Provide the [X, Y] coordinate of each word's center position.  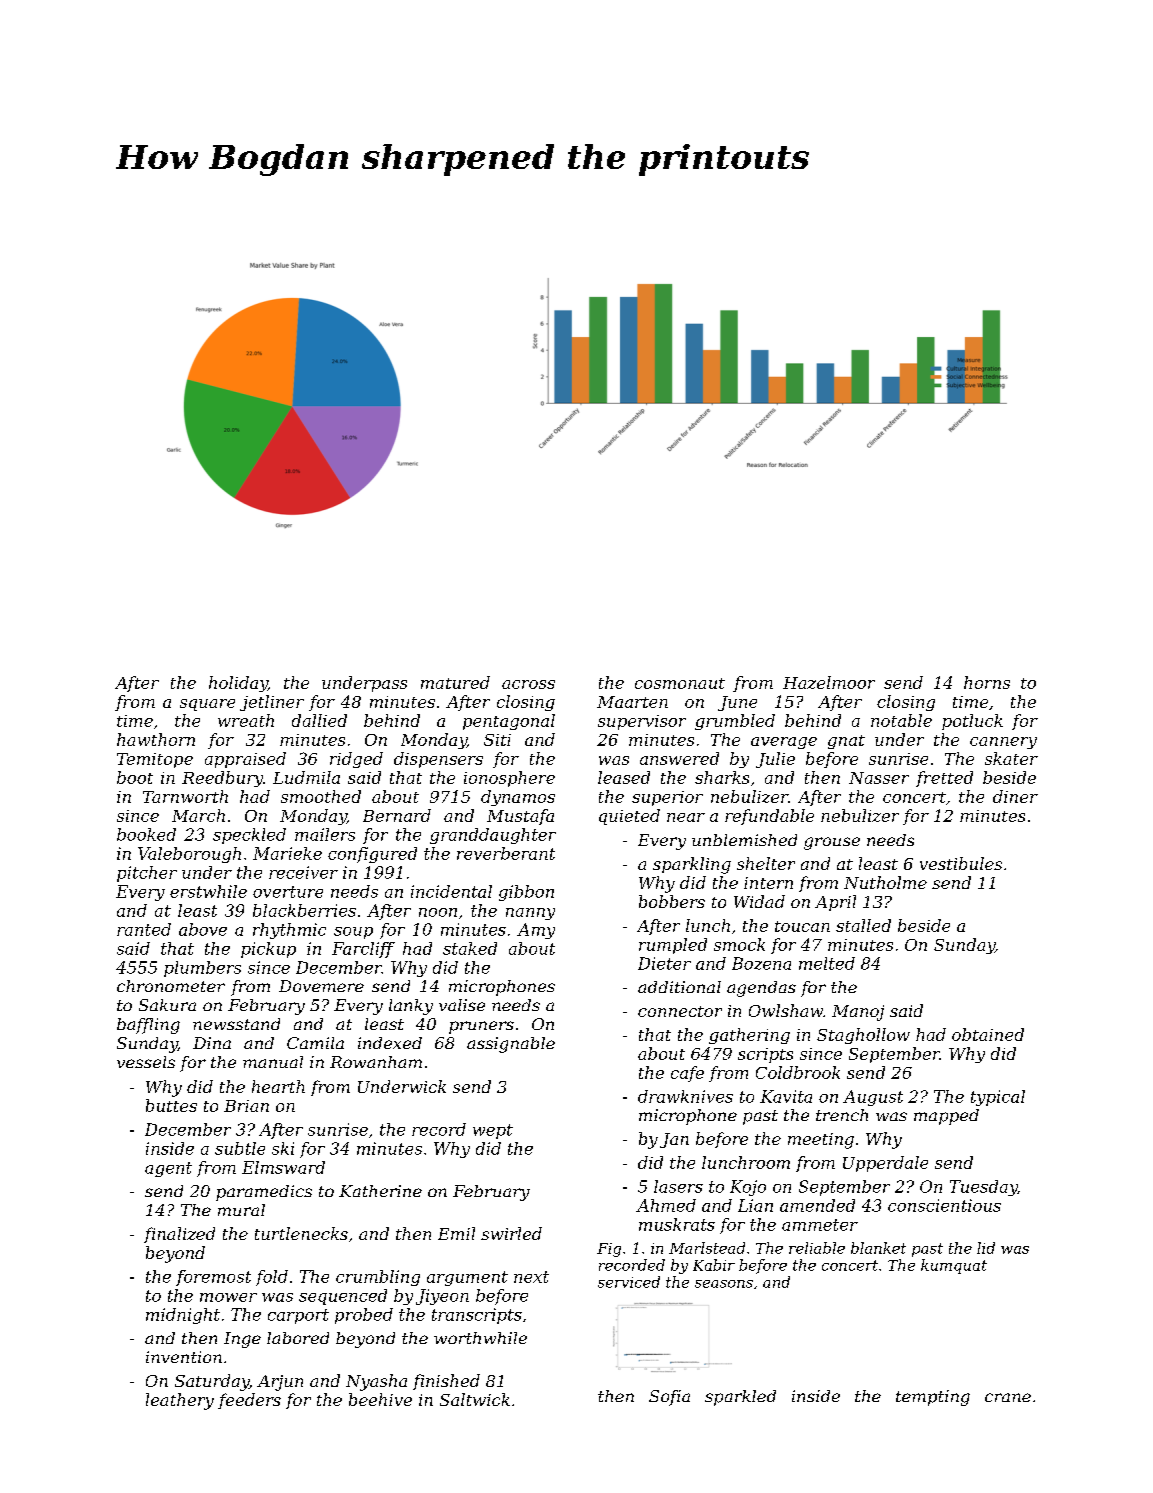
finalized [179, 1235]
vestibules [961, 863]
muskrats [677, 1224]
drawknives [685, 1096]
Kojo [748, 1188]
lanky [411, 1007]
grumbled [735, 722]
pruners [481, 1027]
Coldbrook [798, 1072]
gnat [846, 742]
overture [288, 892]
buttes [171, 1105]
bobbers [672, 901]
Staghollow [863, 1036]
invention [184, 1357]
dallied [319, 720]
